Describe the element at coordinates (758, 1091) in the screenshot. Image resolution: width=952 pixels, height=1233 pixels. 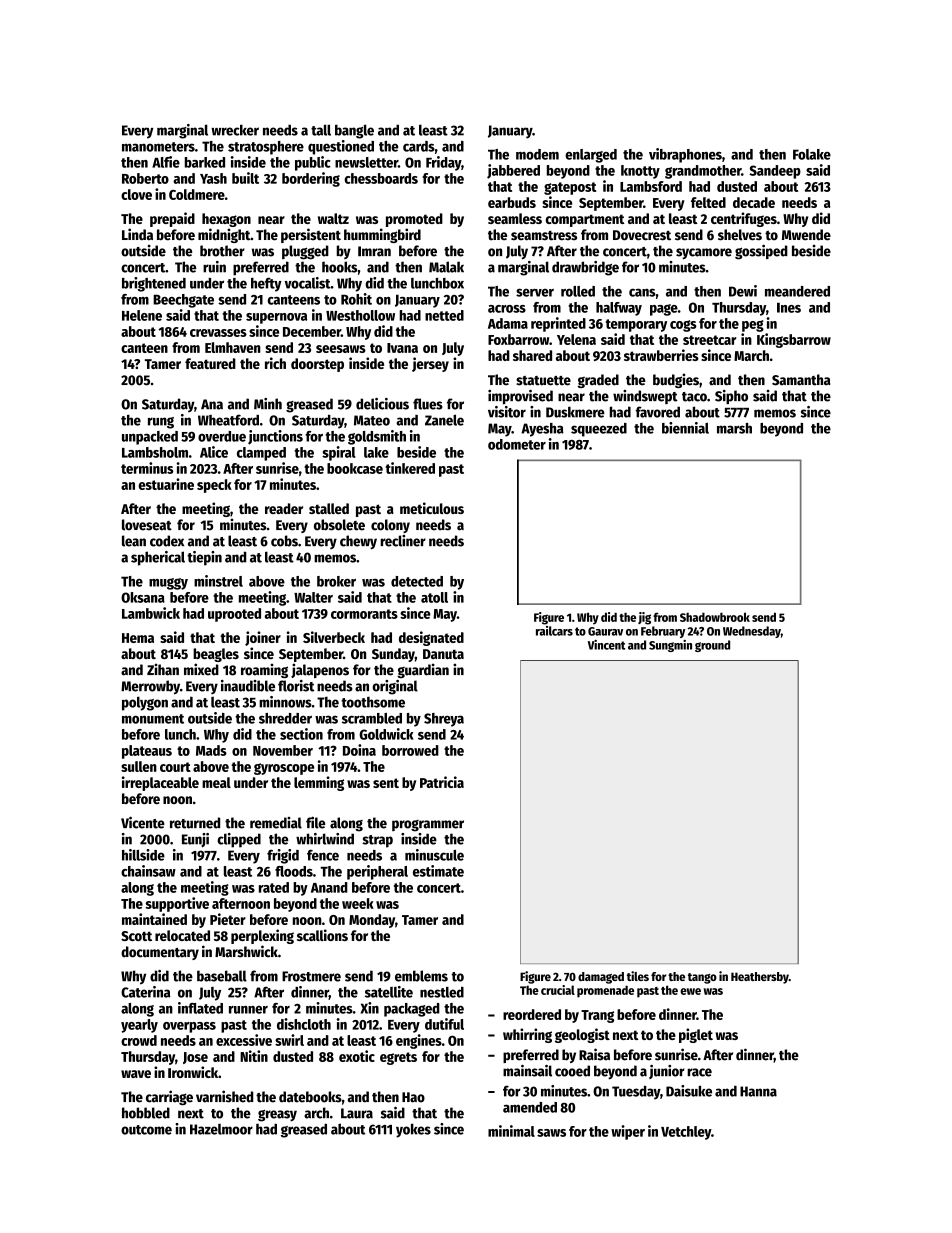
I see `Hanna` at that location.
